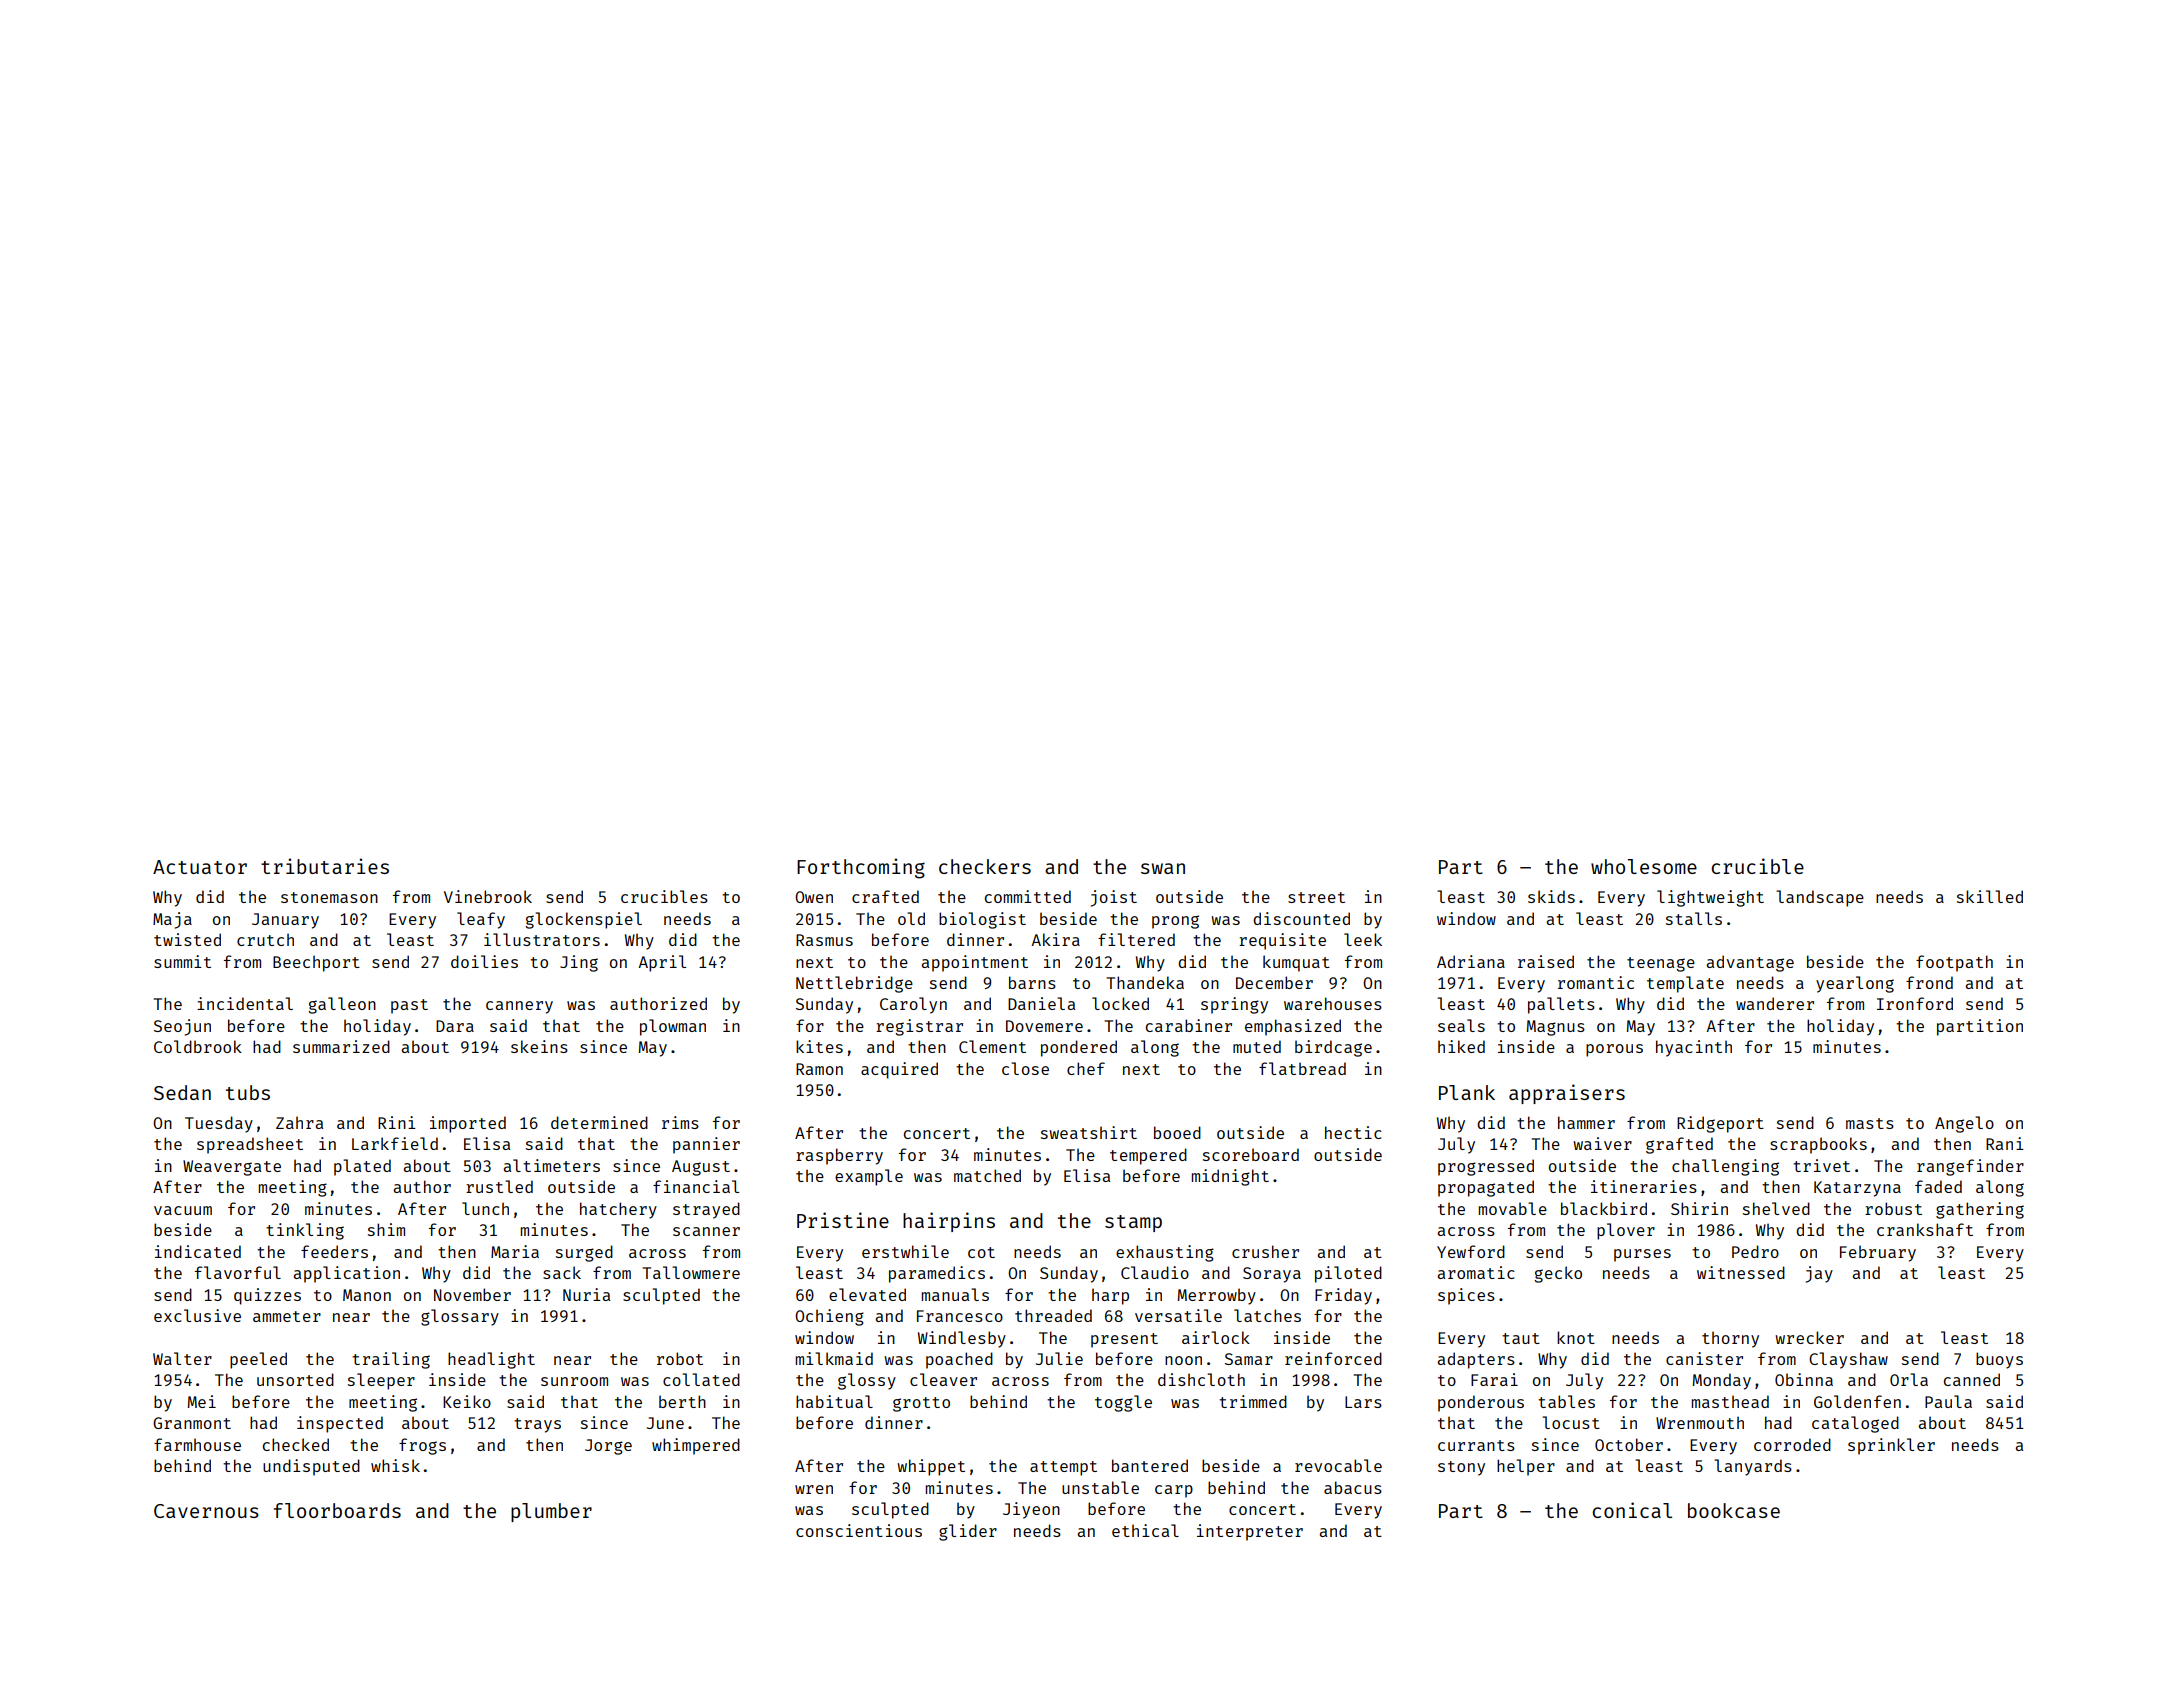 This document has height=1683, width=2178. What do you see at coordinates (1567, 1094) in the document?
I see `appraisers` at bounding box center [1567, 1094].
